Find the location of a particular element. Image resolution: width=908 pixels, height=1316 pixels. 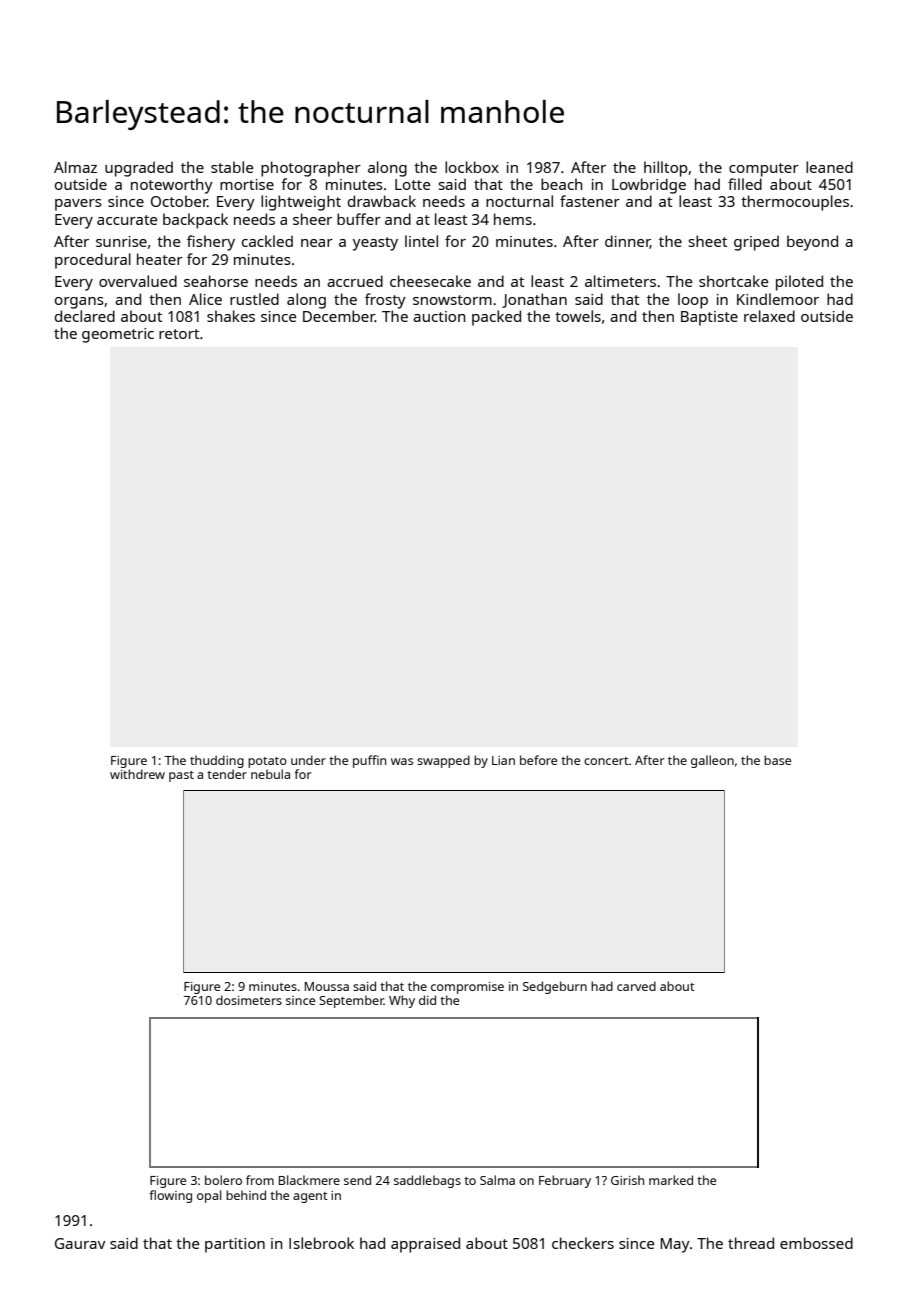

stable is located at coordinates (232, 167).
